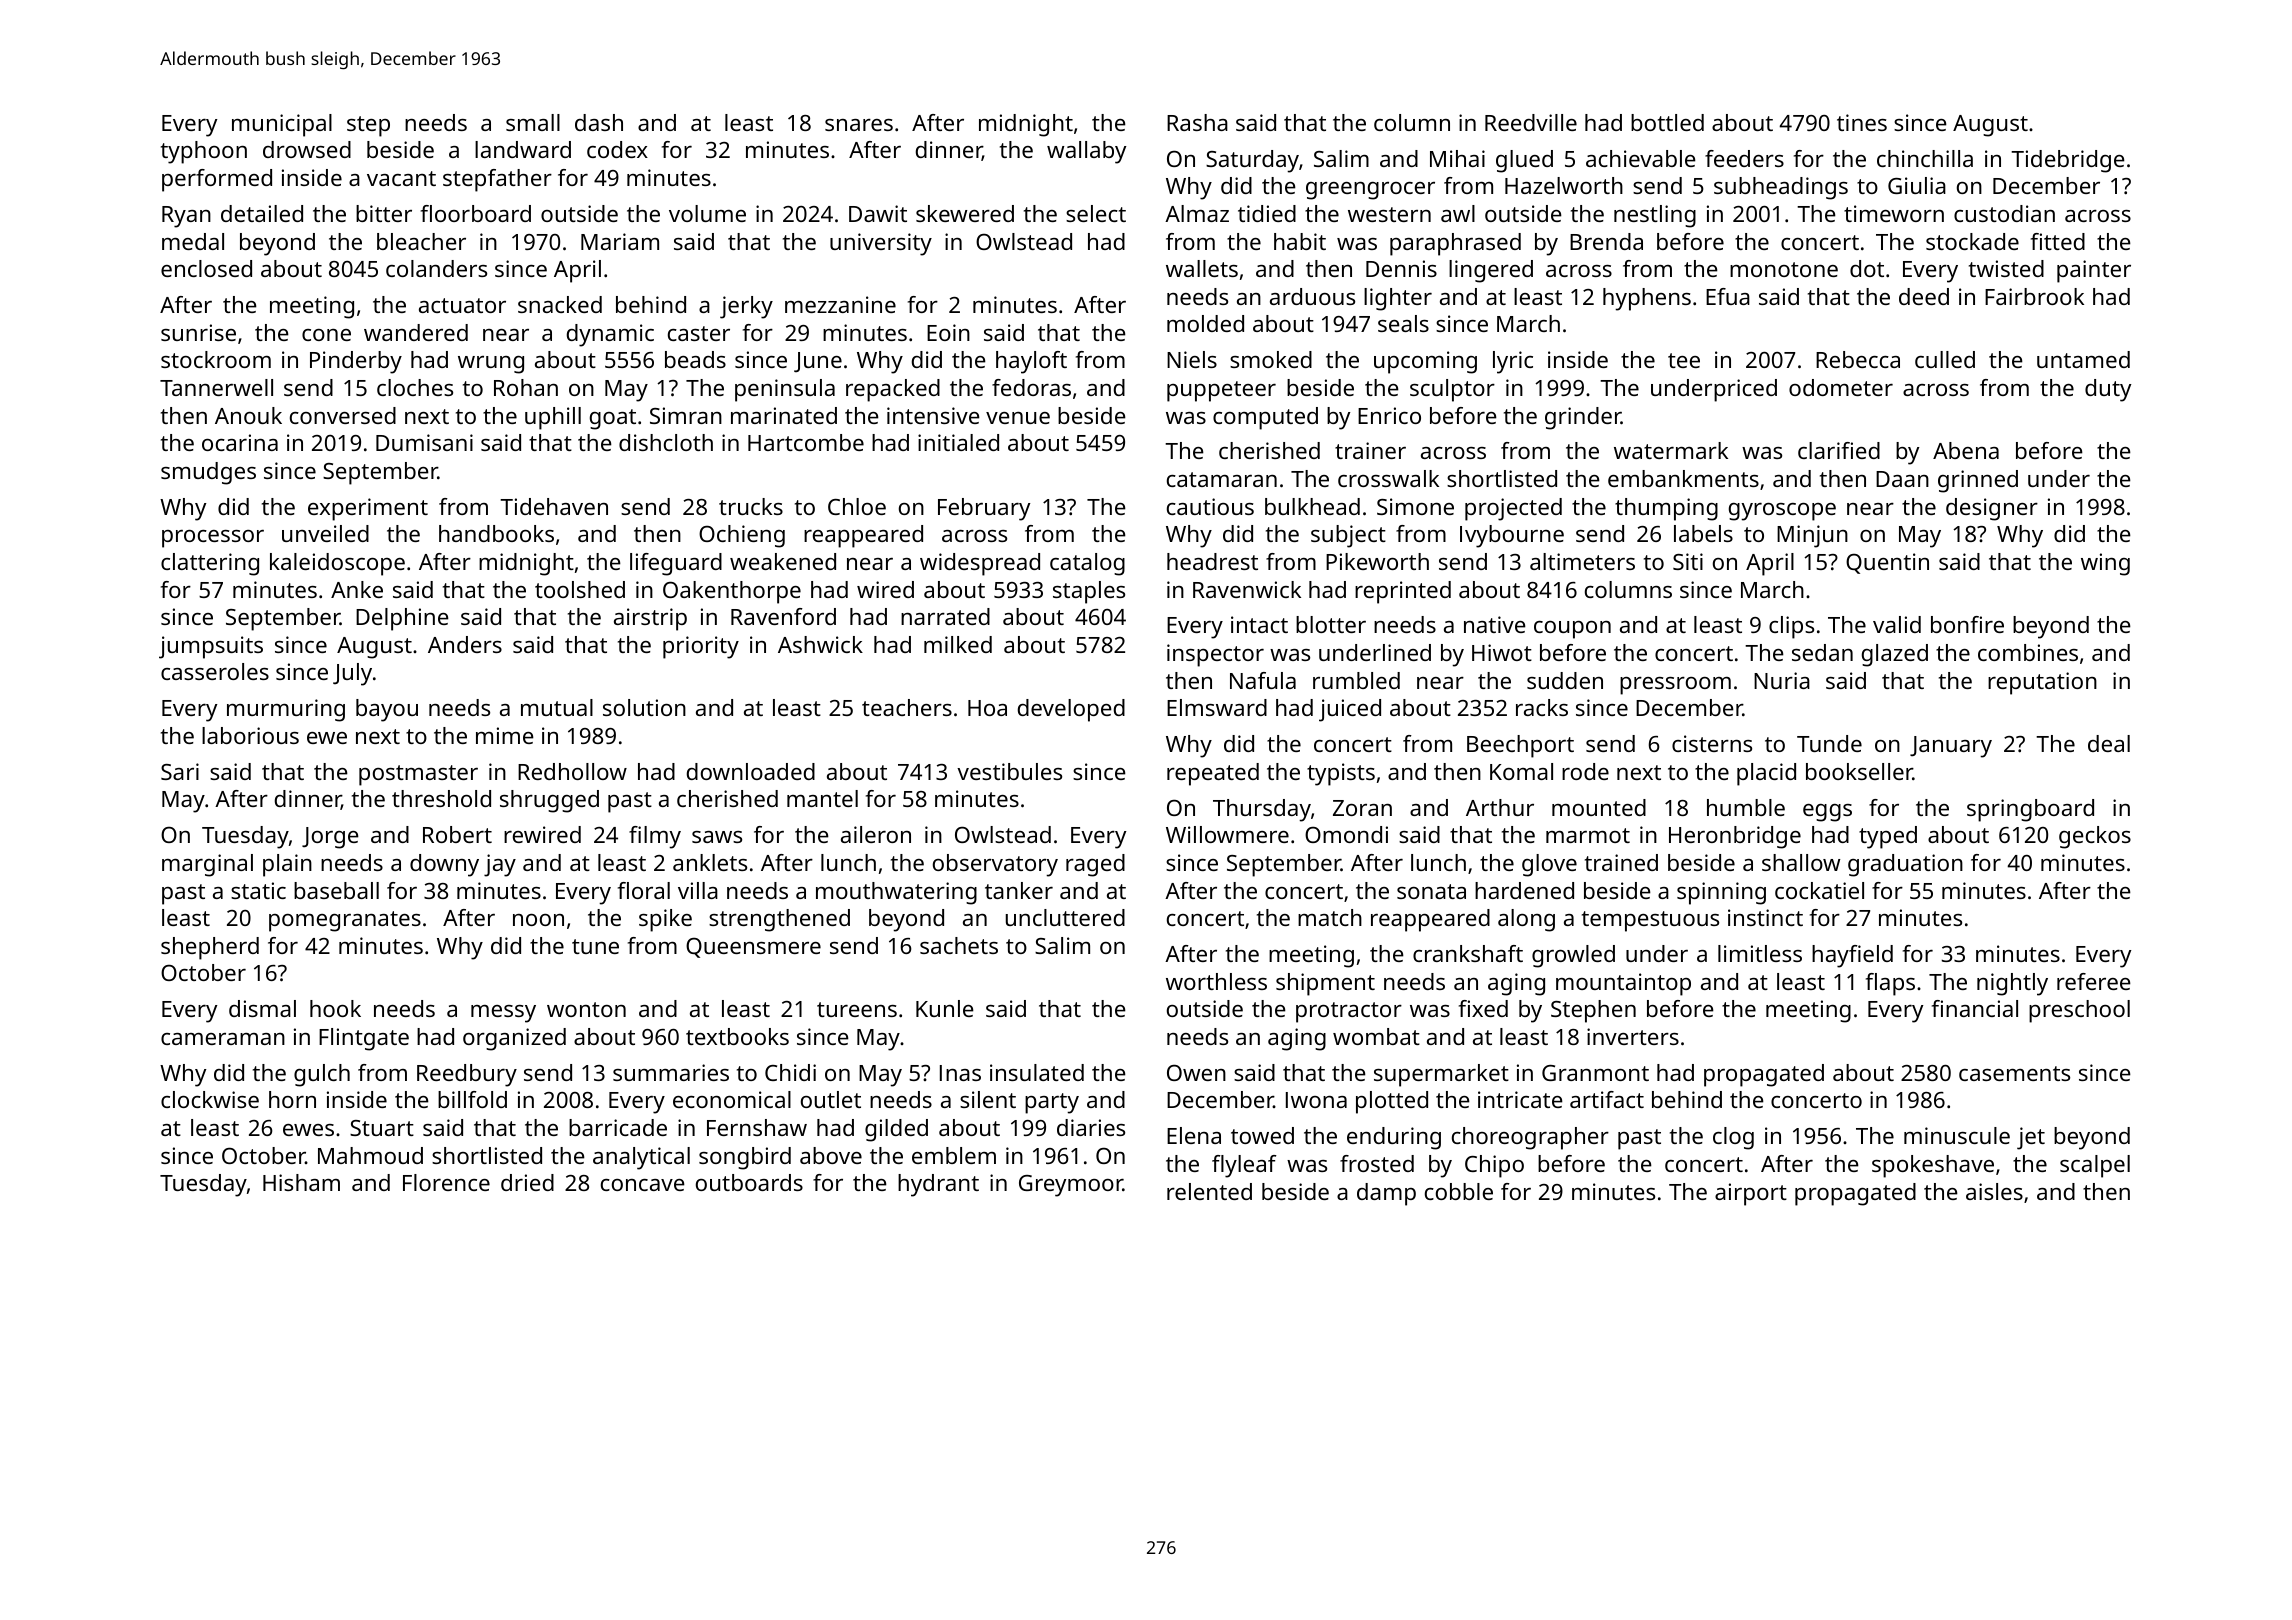  What do you see at coordinates (644, 707) in the screenshot?
I see `solution` at bounding box center [644, 707].
